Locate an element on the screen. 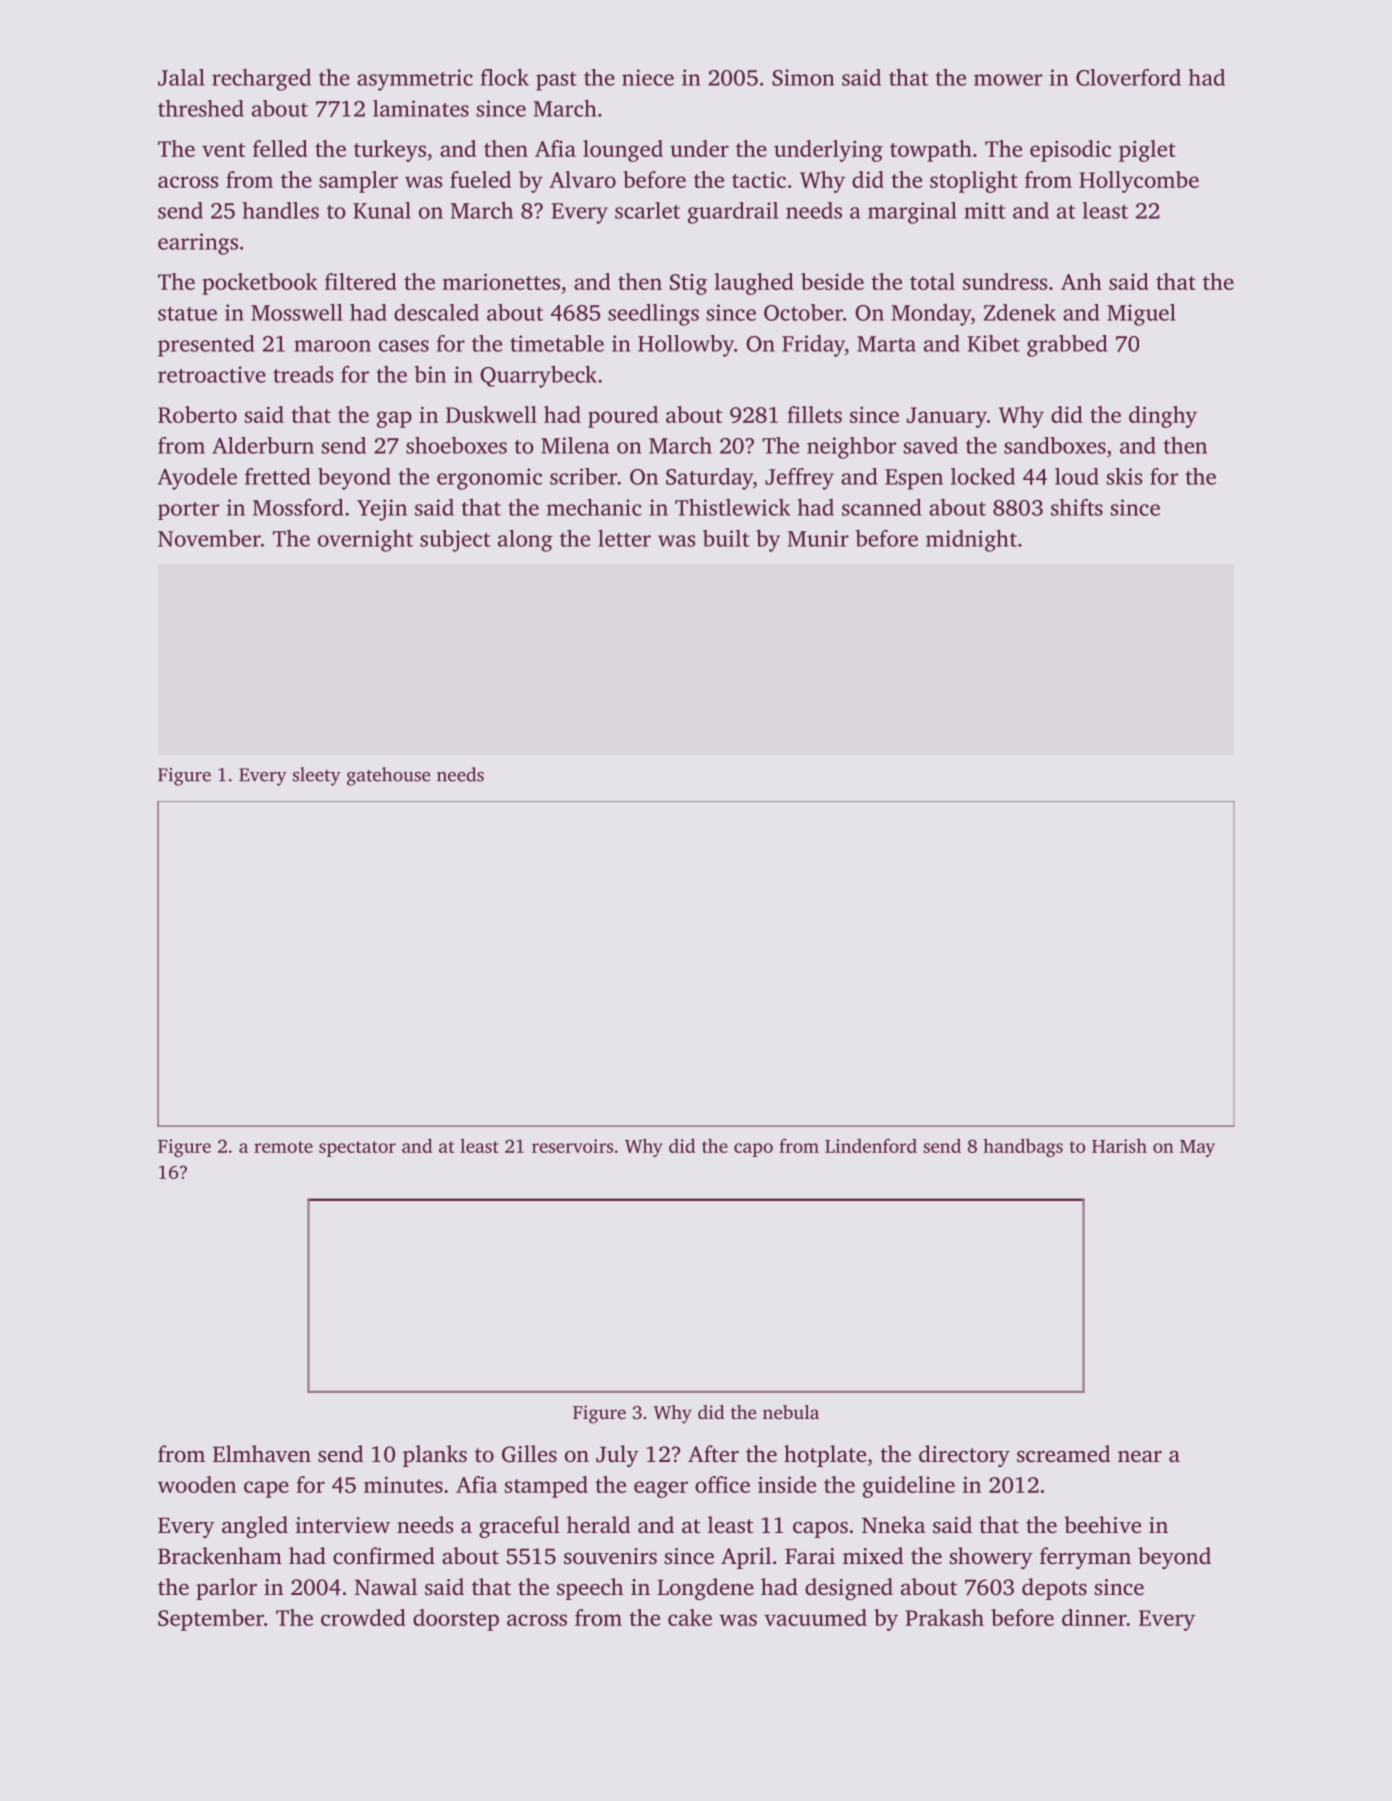 The image size is (1392, 1801). tactic is located at coordinates (759, 179).
